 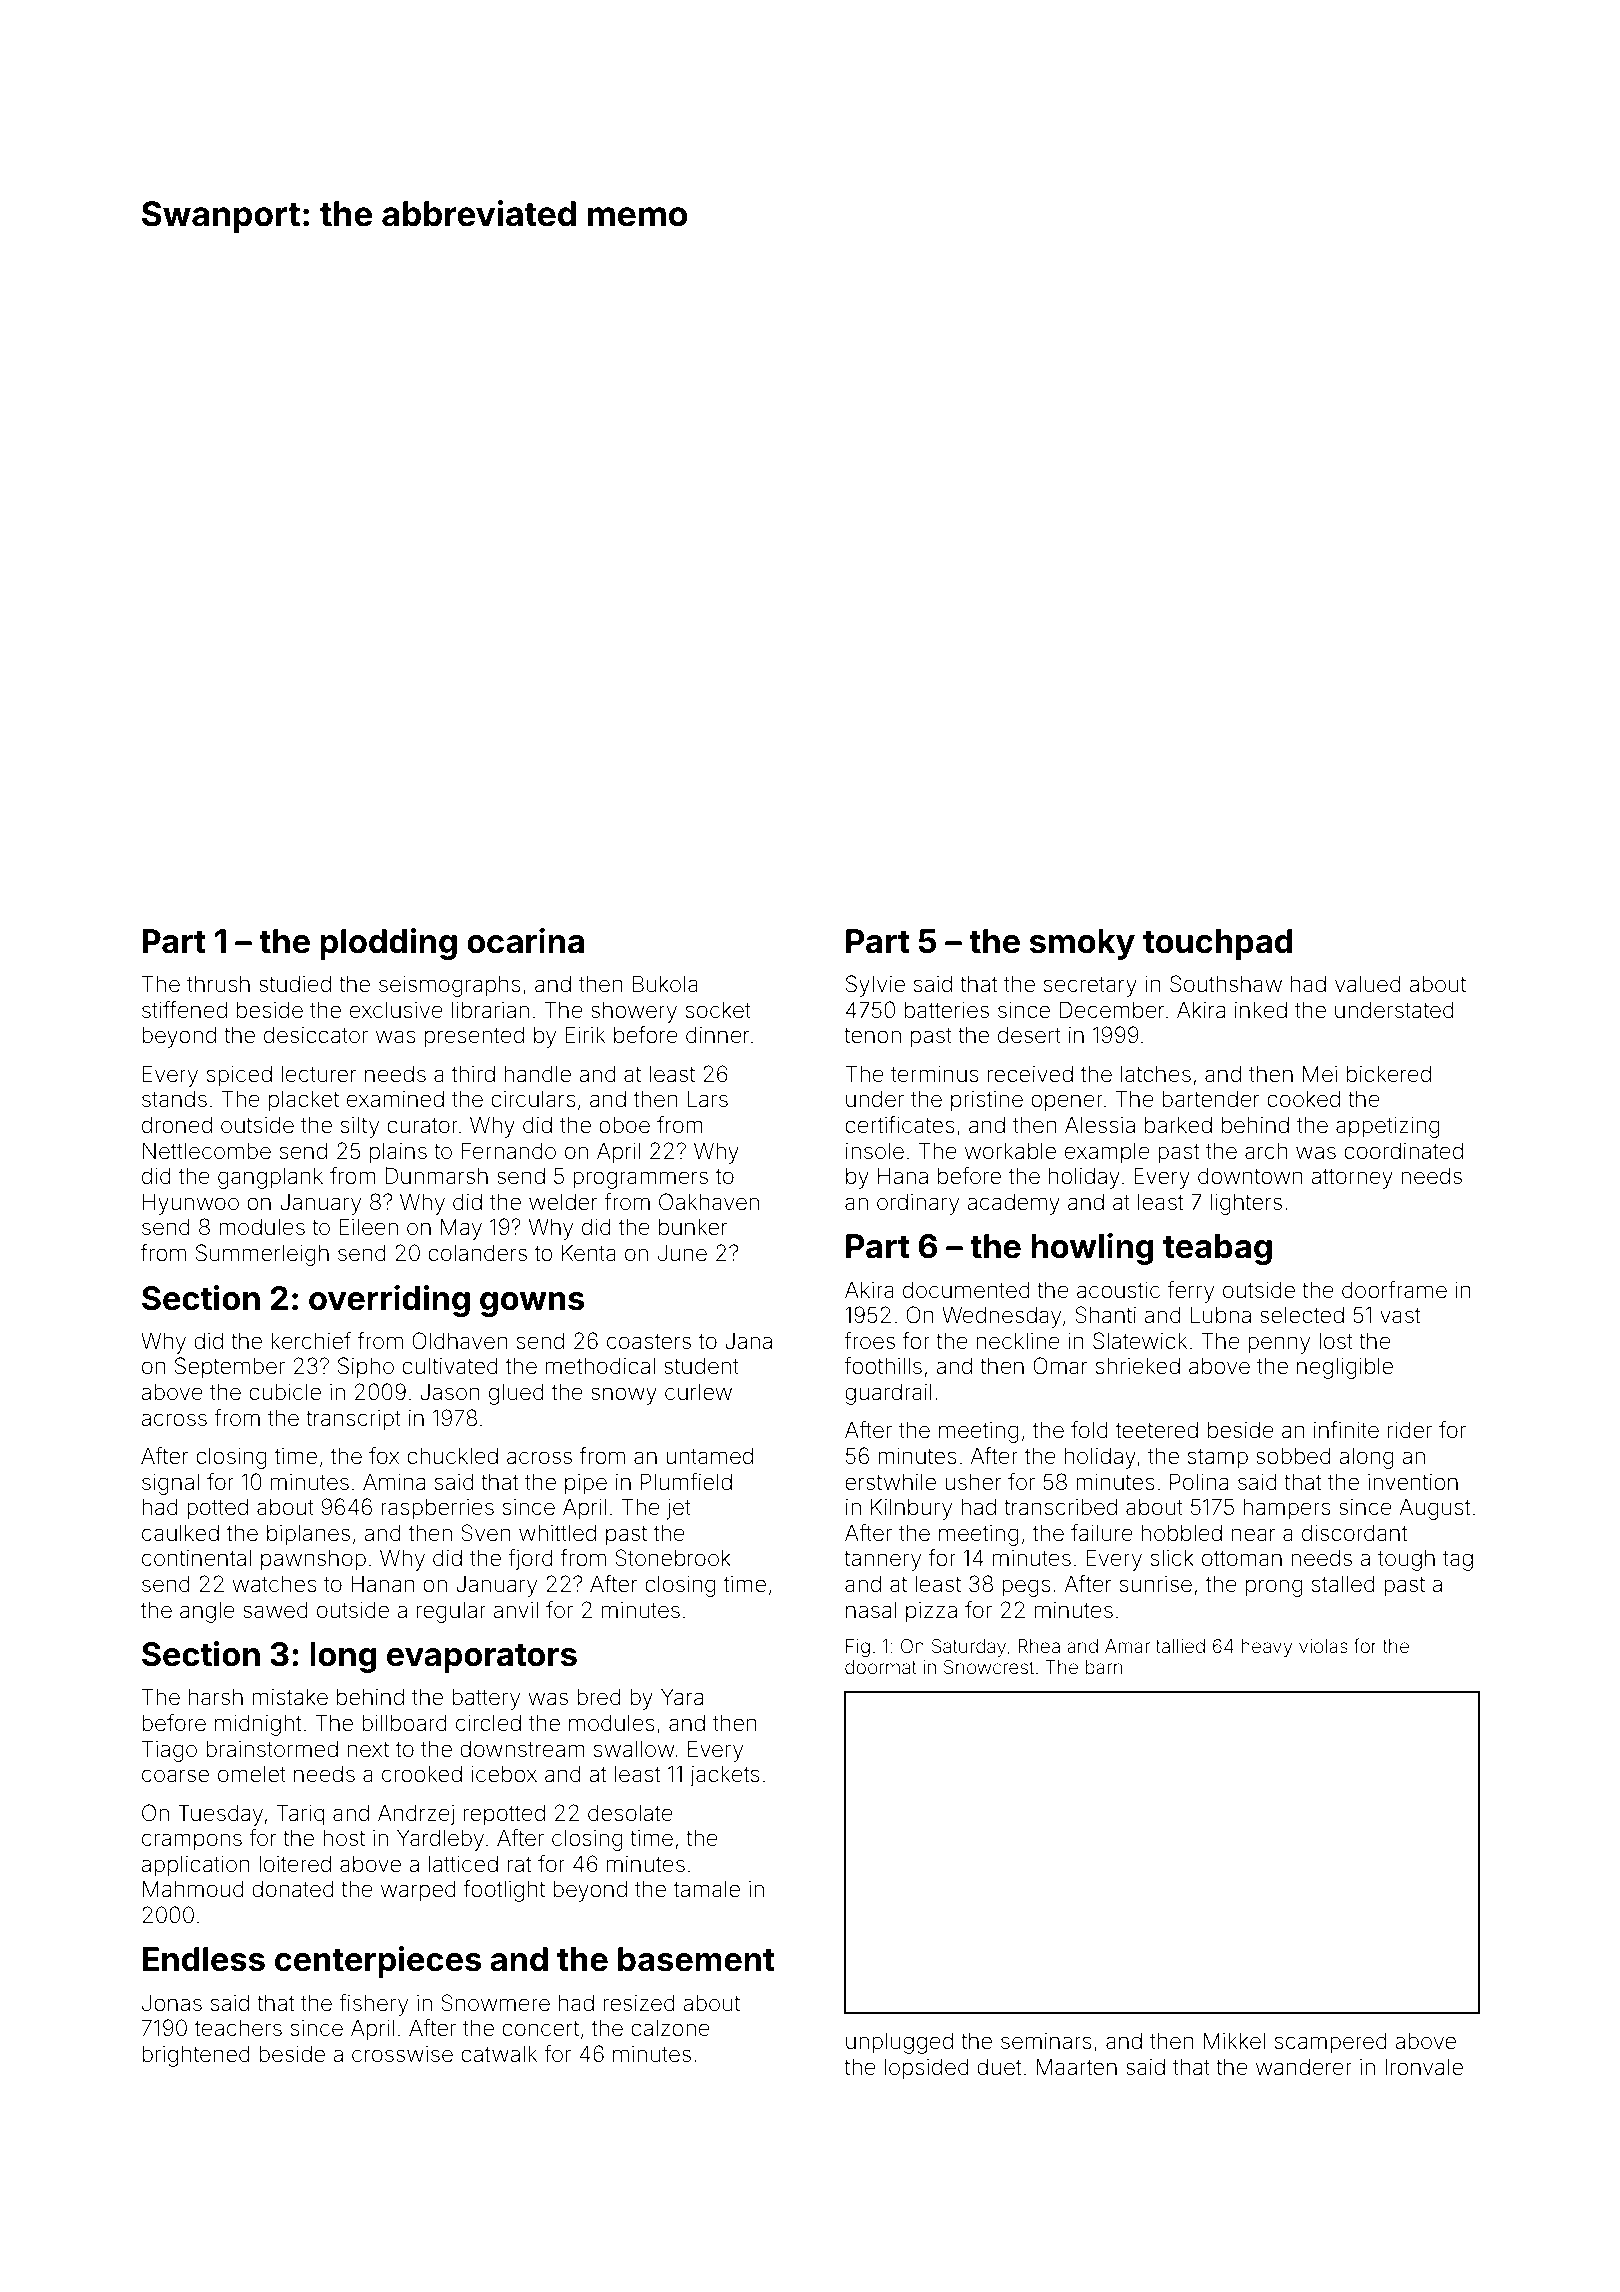 What do you see at coordinates (1060, 1507) in the image?
I see `transcribed` at bounding box center [1060, 1507].
